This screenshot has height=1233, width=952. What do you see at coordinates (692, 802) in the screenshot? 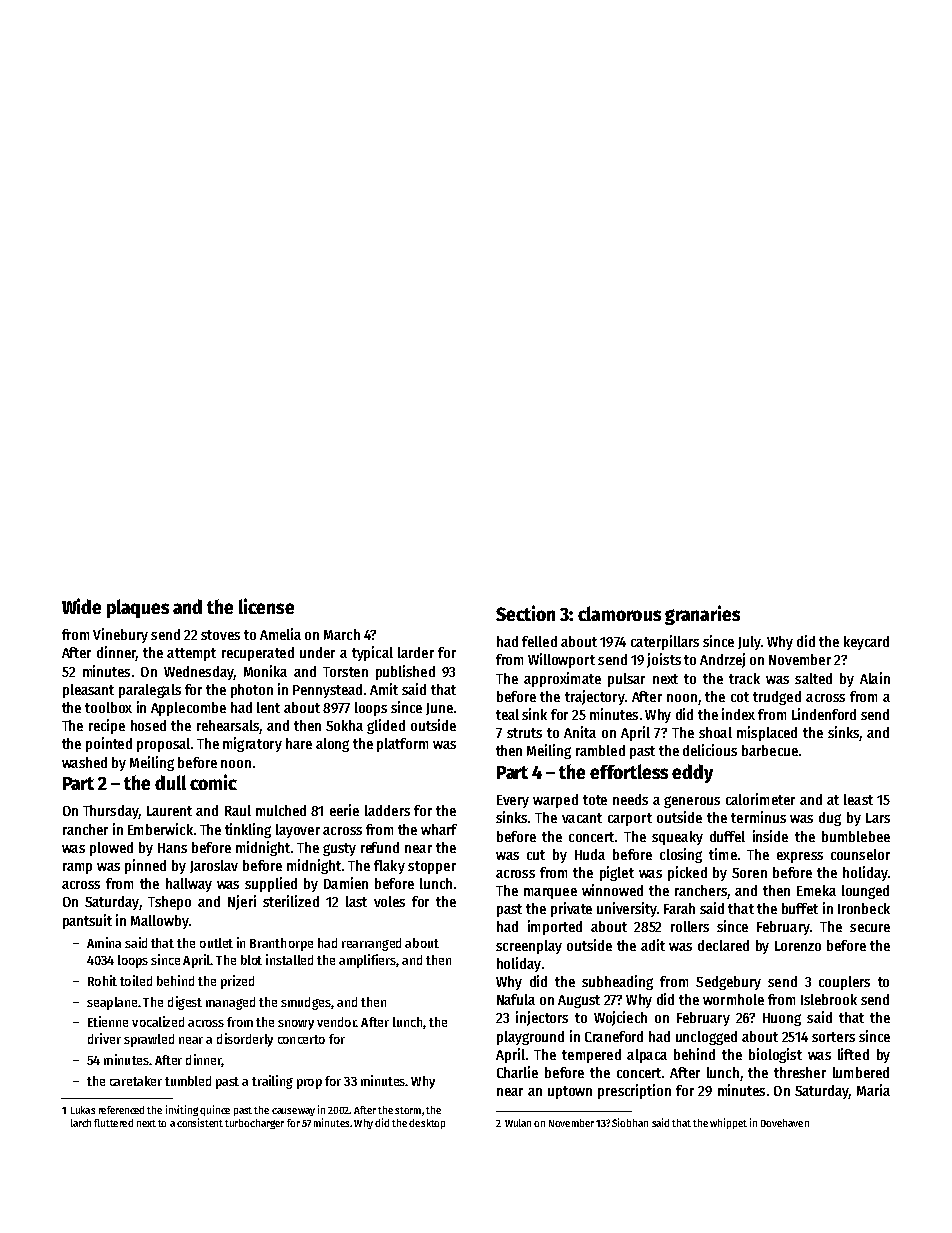
I see `generous` at bounding box center [692, 802].
